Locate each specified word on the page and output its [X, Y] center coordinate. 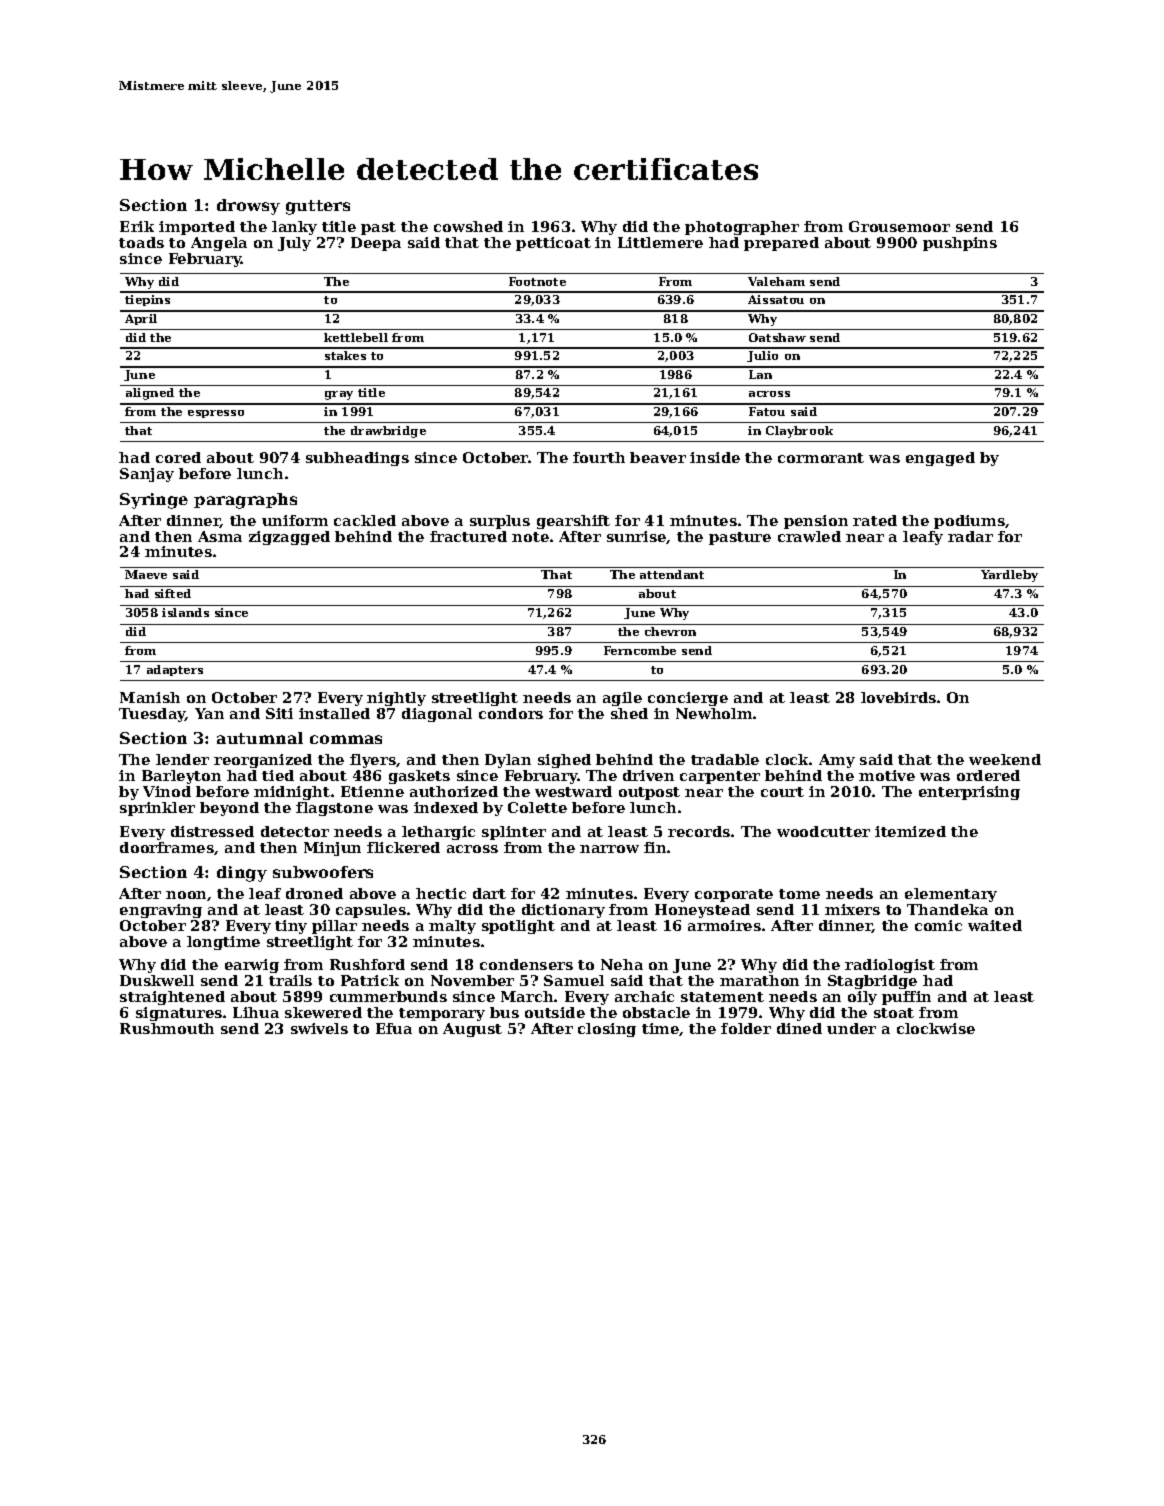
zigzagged [289, 538]
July [294, 244]
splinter [514, 833]
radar [970, 536]
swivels [319, 1028]
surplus [500, 522]
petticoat [553, 244]
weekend [1005, 759]
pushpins [960, 244]
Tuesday [152, 715]
